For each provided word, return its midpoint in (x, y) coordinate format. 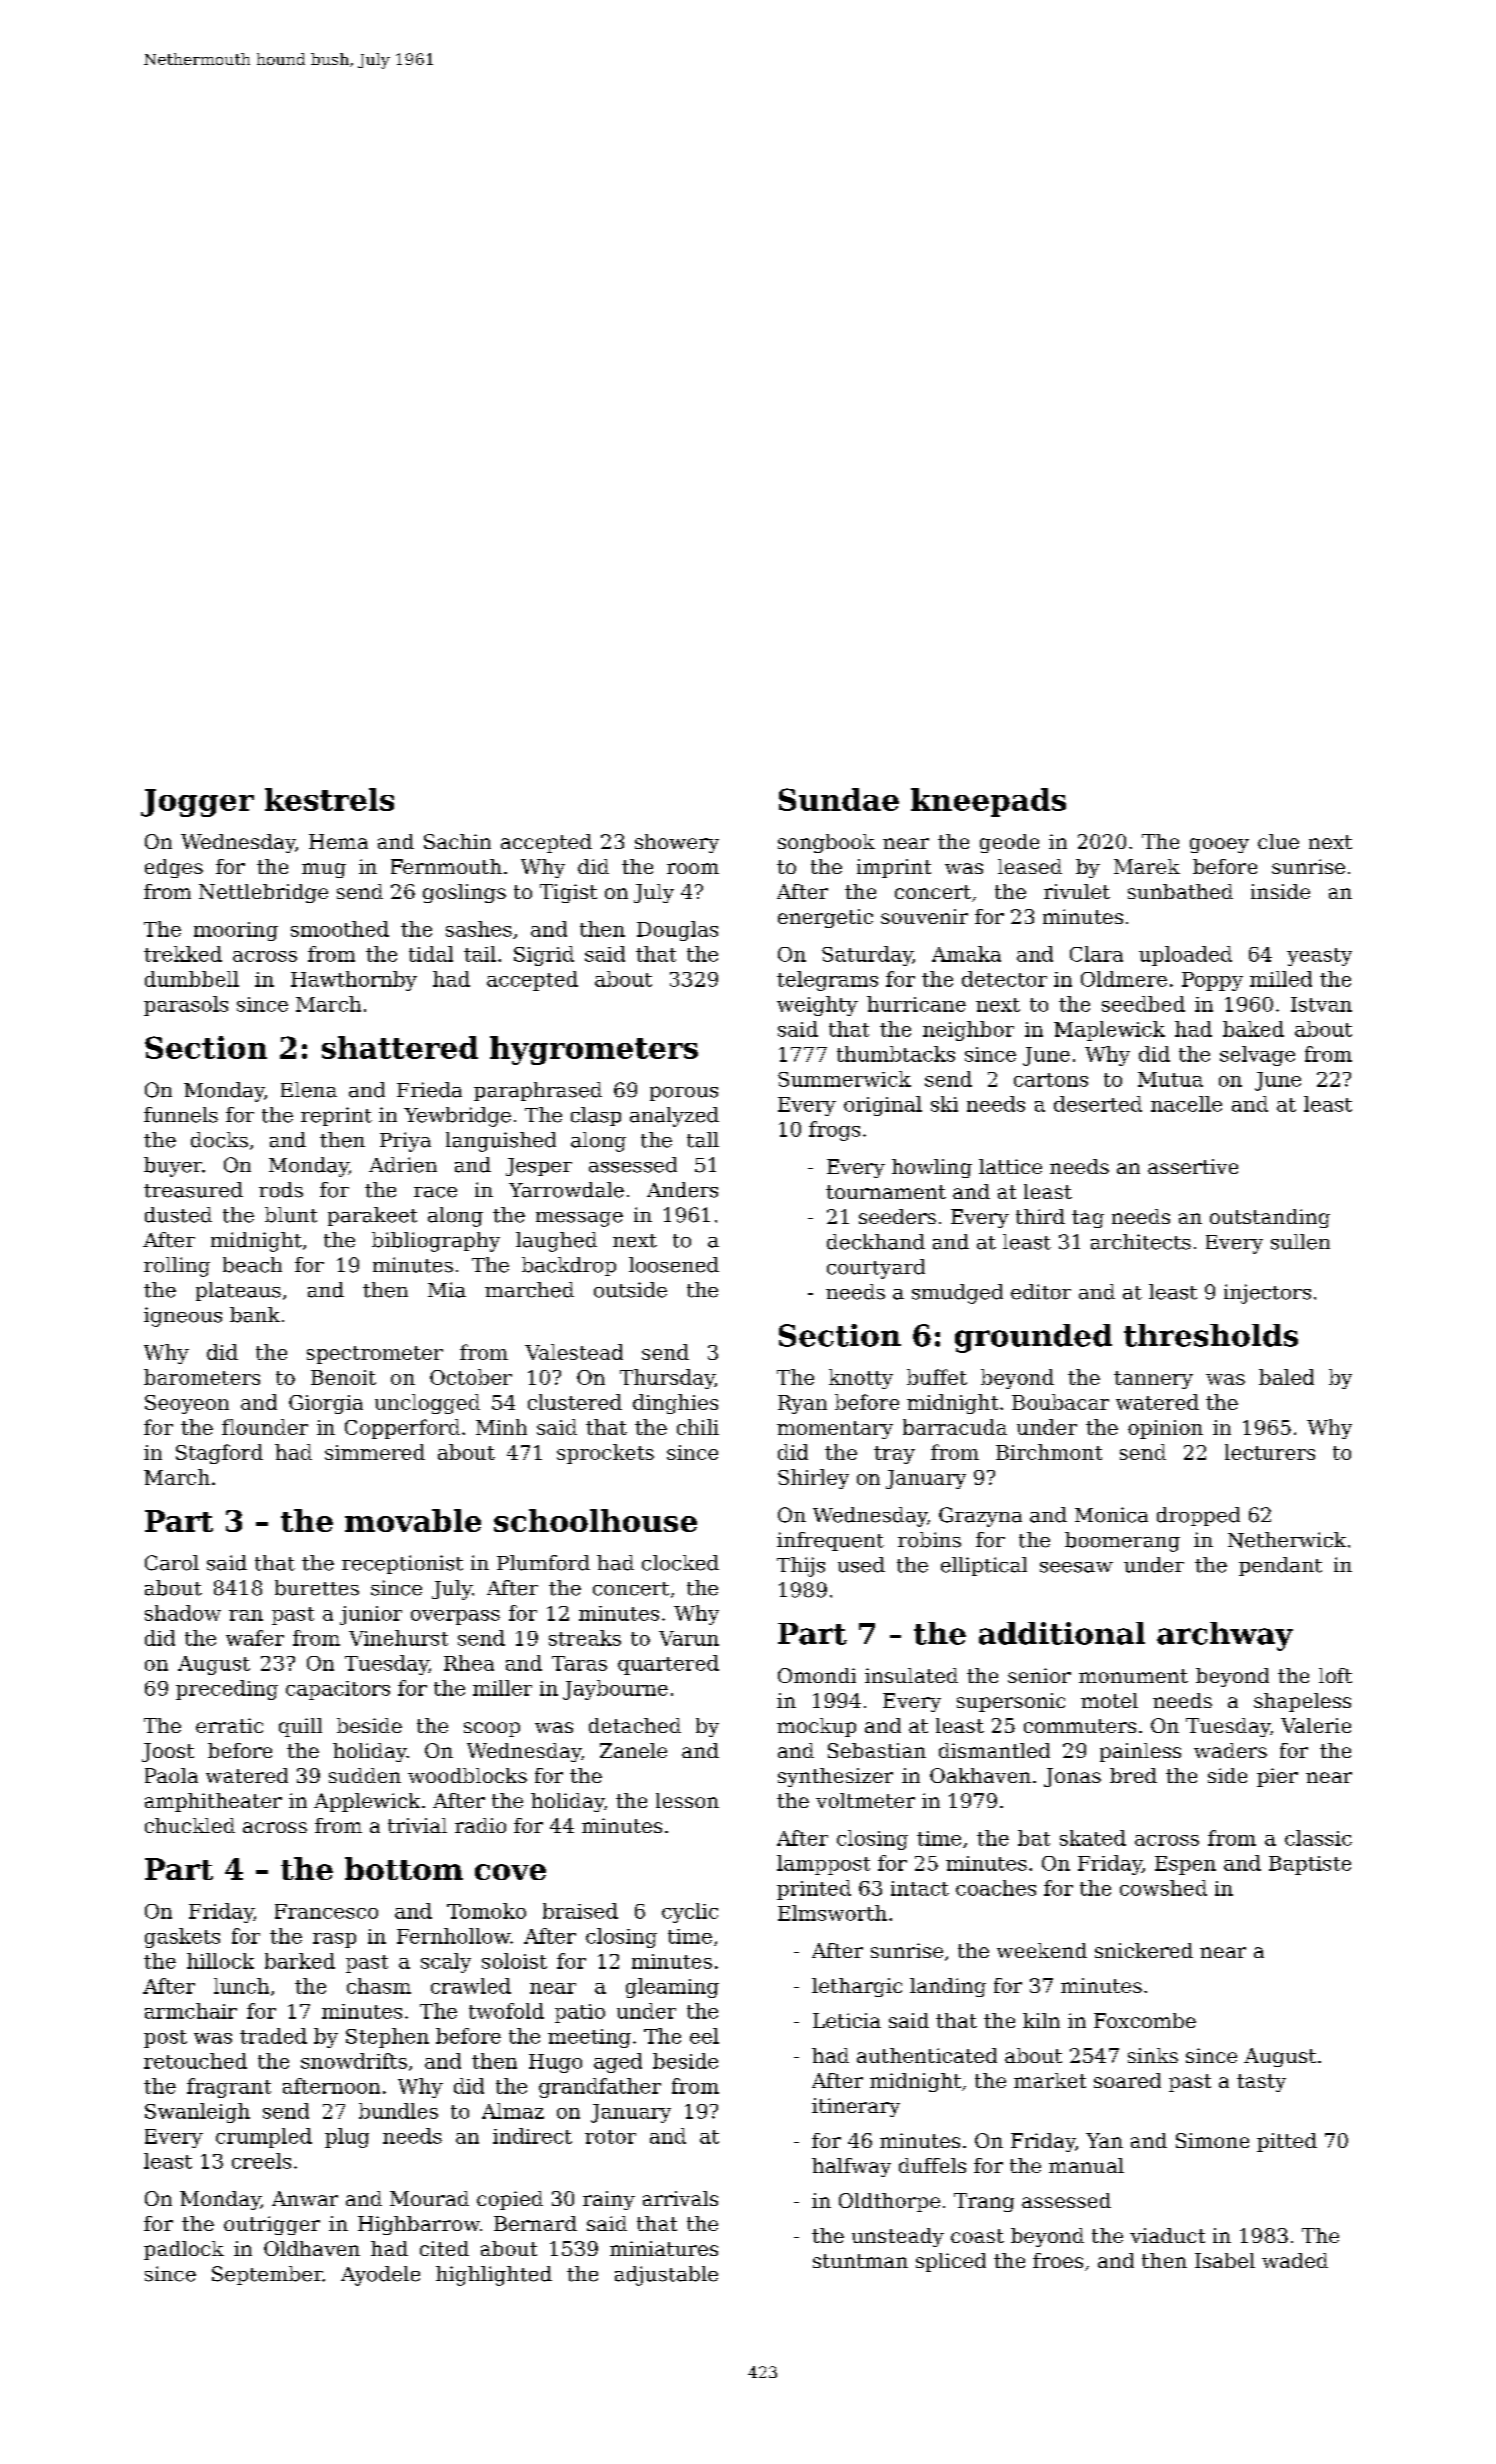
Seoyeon (187, 1404)
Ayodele (380, 2276)
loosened (674, 1265)
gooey (1219, 845)
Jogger (197, 803)
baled (1286, 1377)
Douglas (677, 931)
